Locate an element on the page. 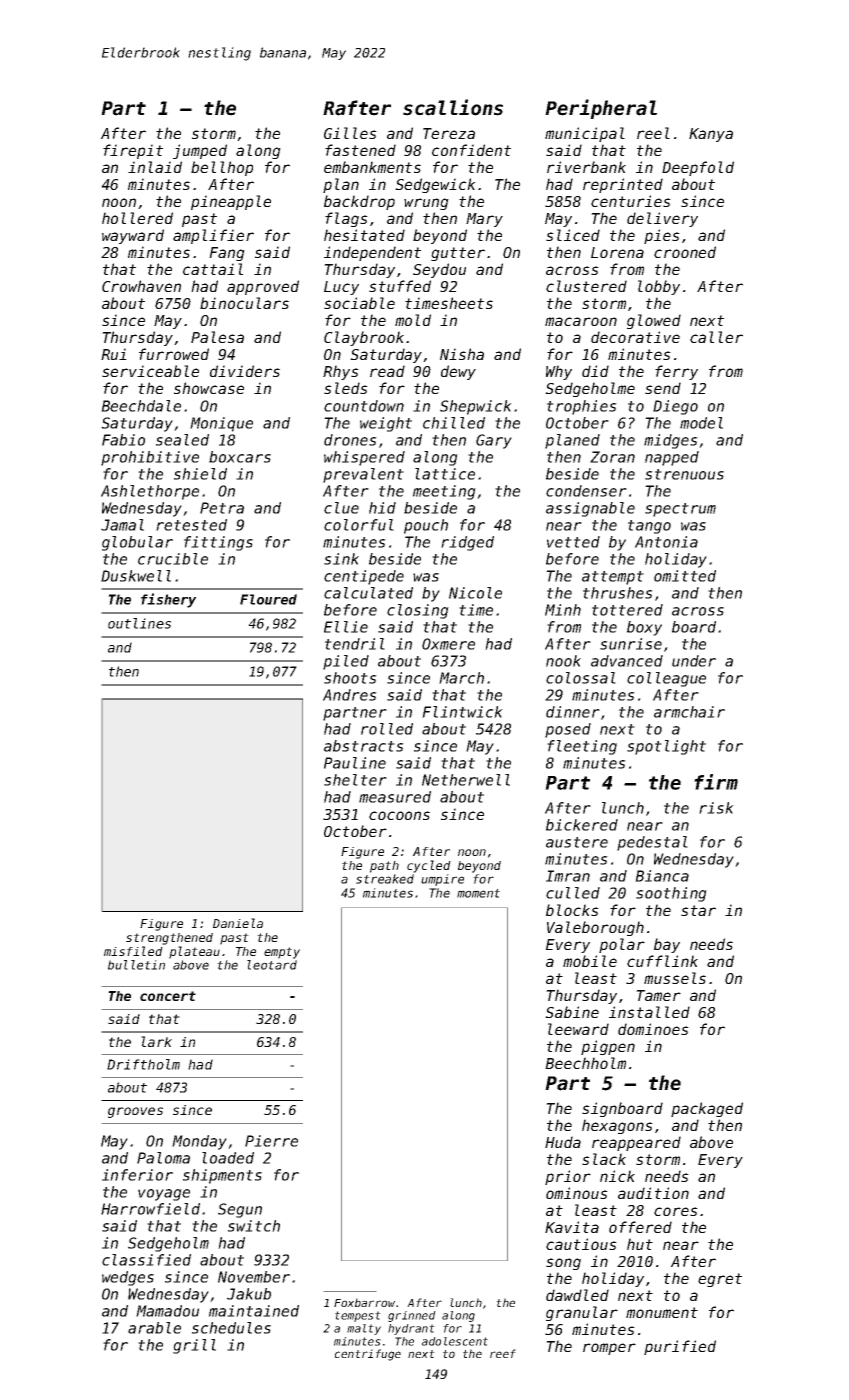 The height and width of the page is (1400, 849). leotard is located at coordinates (272, 965).
